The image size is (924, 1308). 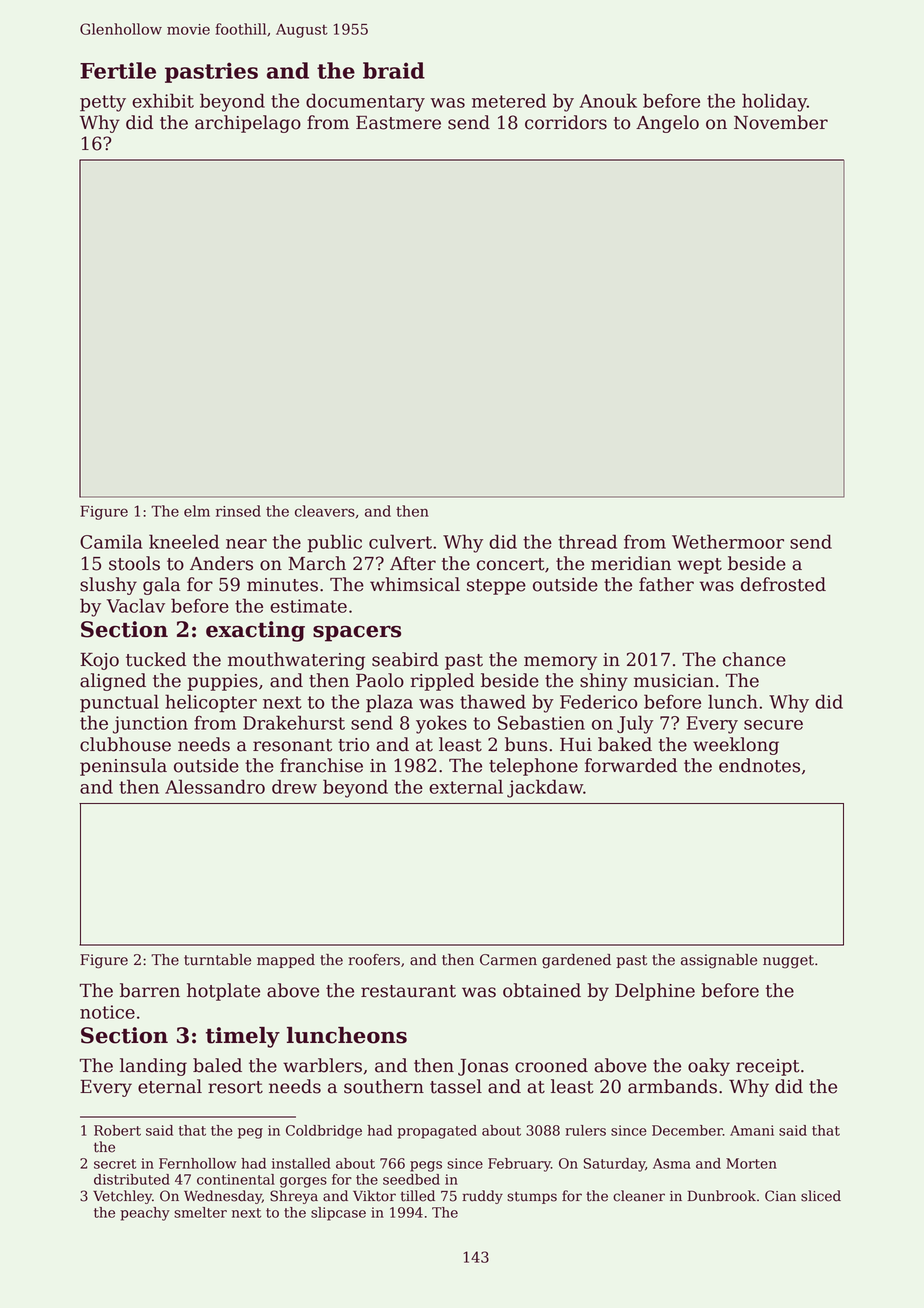 I want to click on Kojo, so click(x=99, y=661).
